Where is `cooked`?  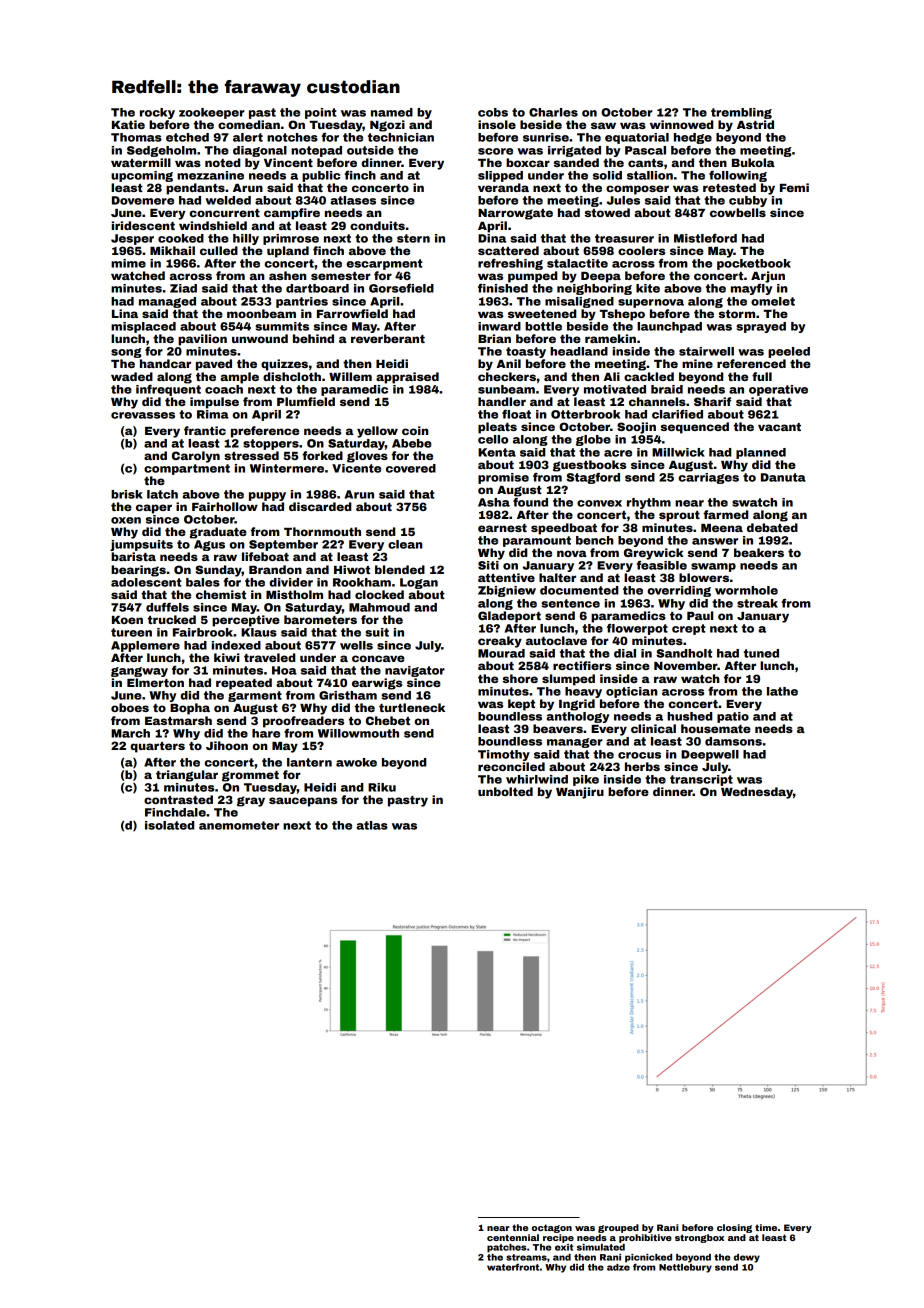
cooked is located at coordinates (181, 238).
